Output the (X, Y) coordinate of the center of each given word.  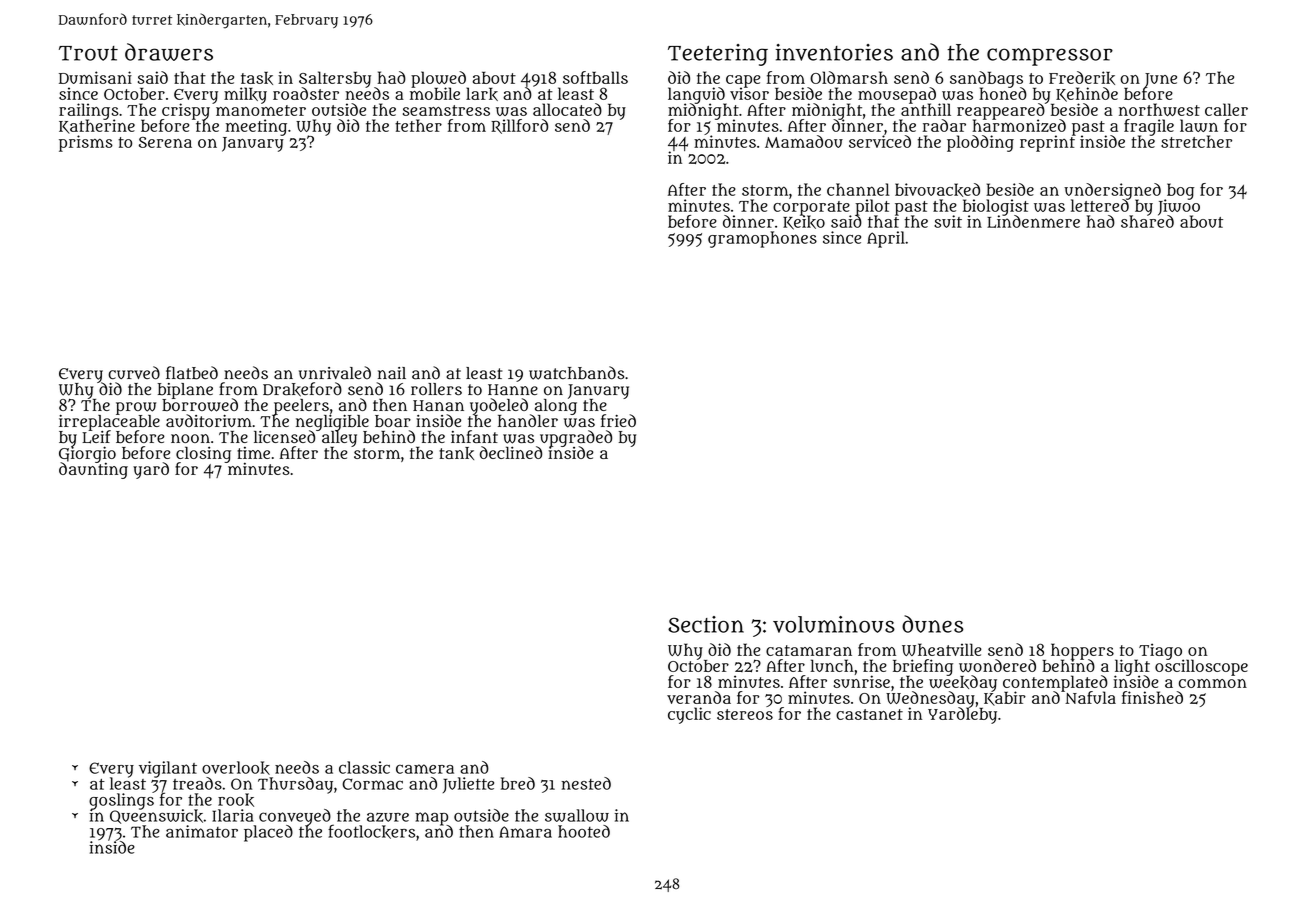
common (1213, 683)
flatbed (192, 373)
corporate (811, 208)
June (1161, 80)
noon (190, 438)
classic (364, 767)
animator (202, 831)
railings (89, 111)
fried (618, 420)
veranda (699, 697)
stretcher (1196, 141)
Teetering (718, 55)
